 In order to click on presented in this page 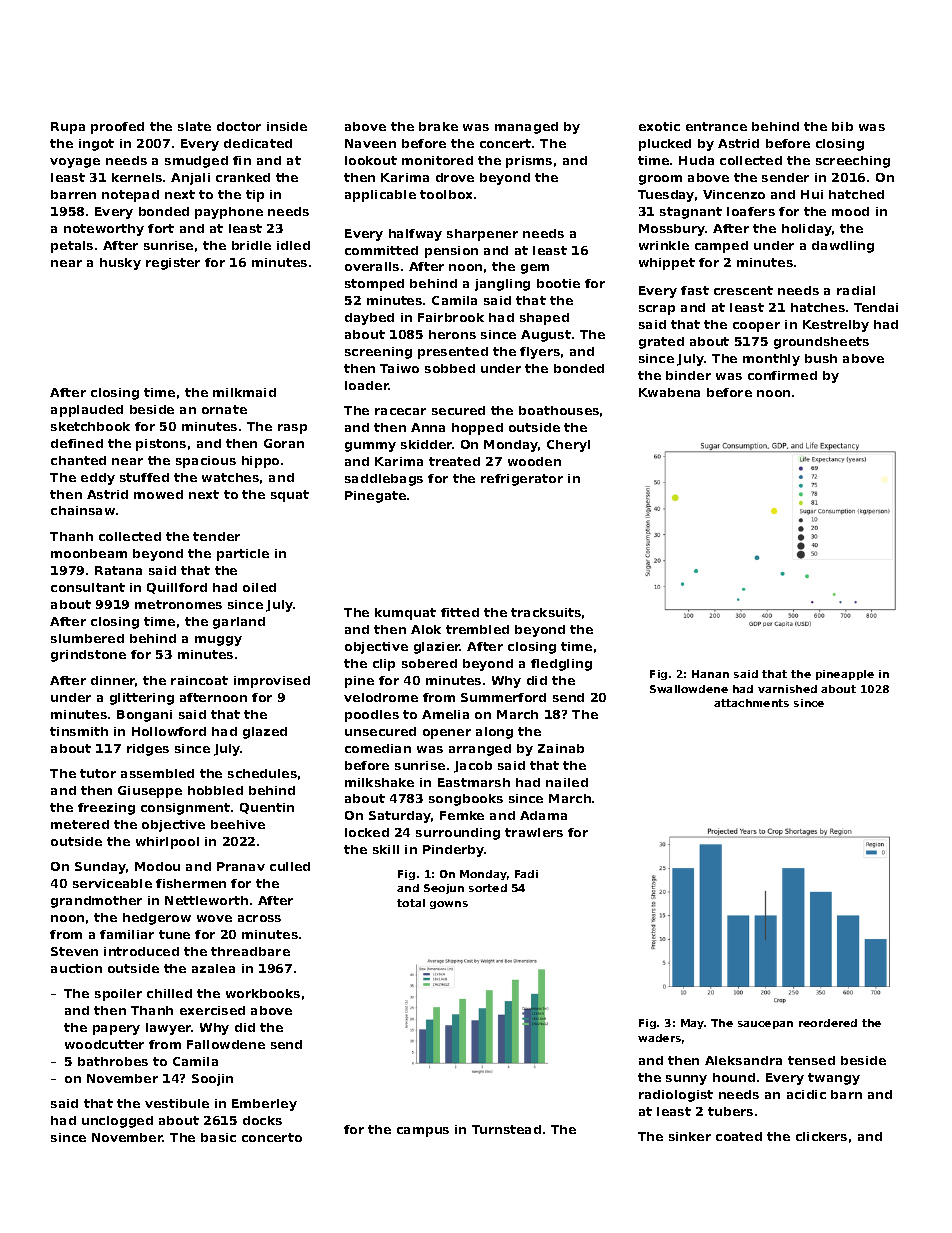, I will do `click(453, 353)`.
